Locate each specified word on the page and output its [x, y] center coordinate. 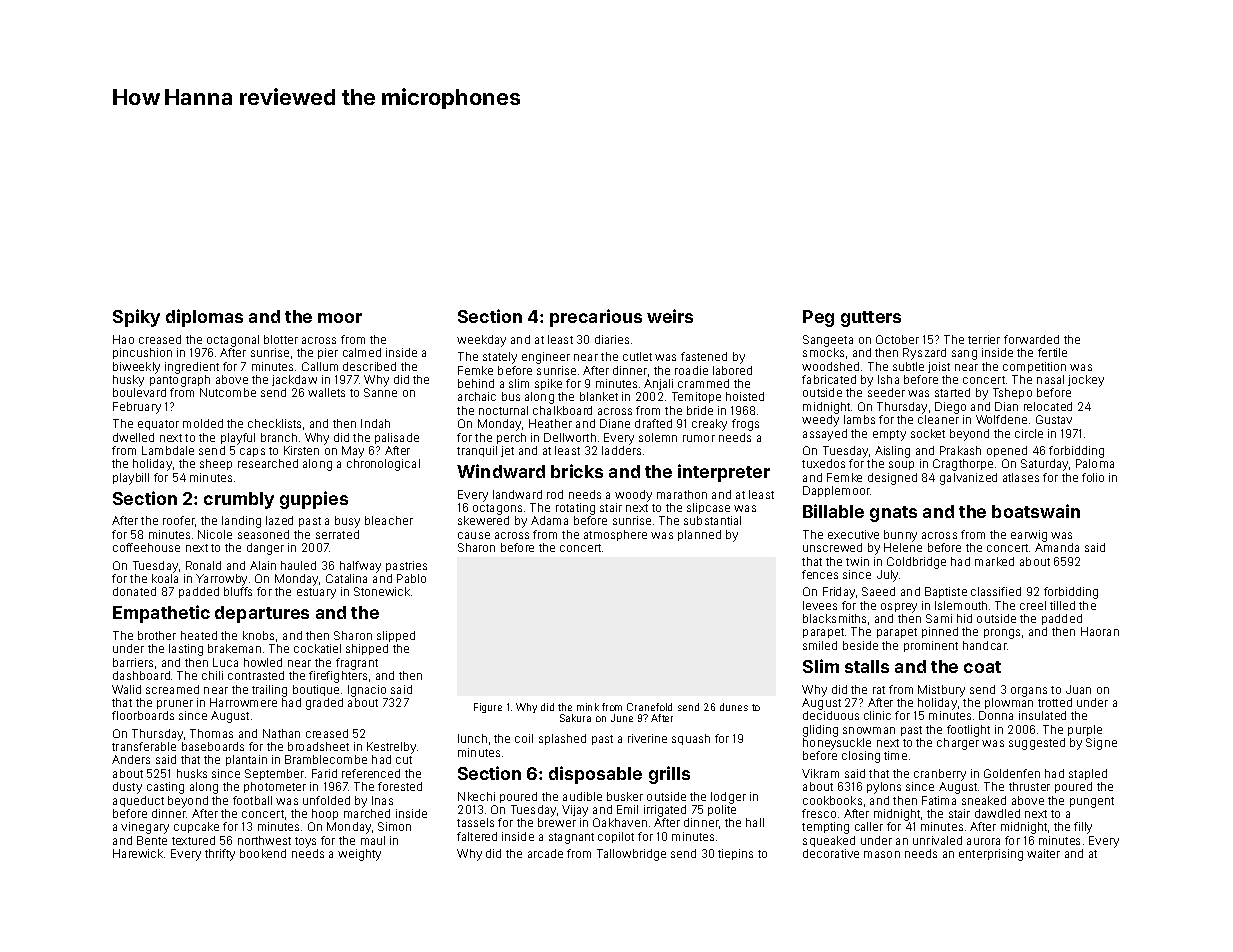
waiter [1043, 853]
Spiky [136, 318]
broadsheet [318, 746]
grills [669, 775]
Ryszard [924, 354]
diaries [612, 339]
